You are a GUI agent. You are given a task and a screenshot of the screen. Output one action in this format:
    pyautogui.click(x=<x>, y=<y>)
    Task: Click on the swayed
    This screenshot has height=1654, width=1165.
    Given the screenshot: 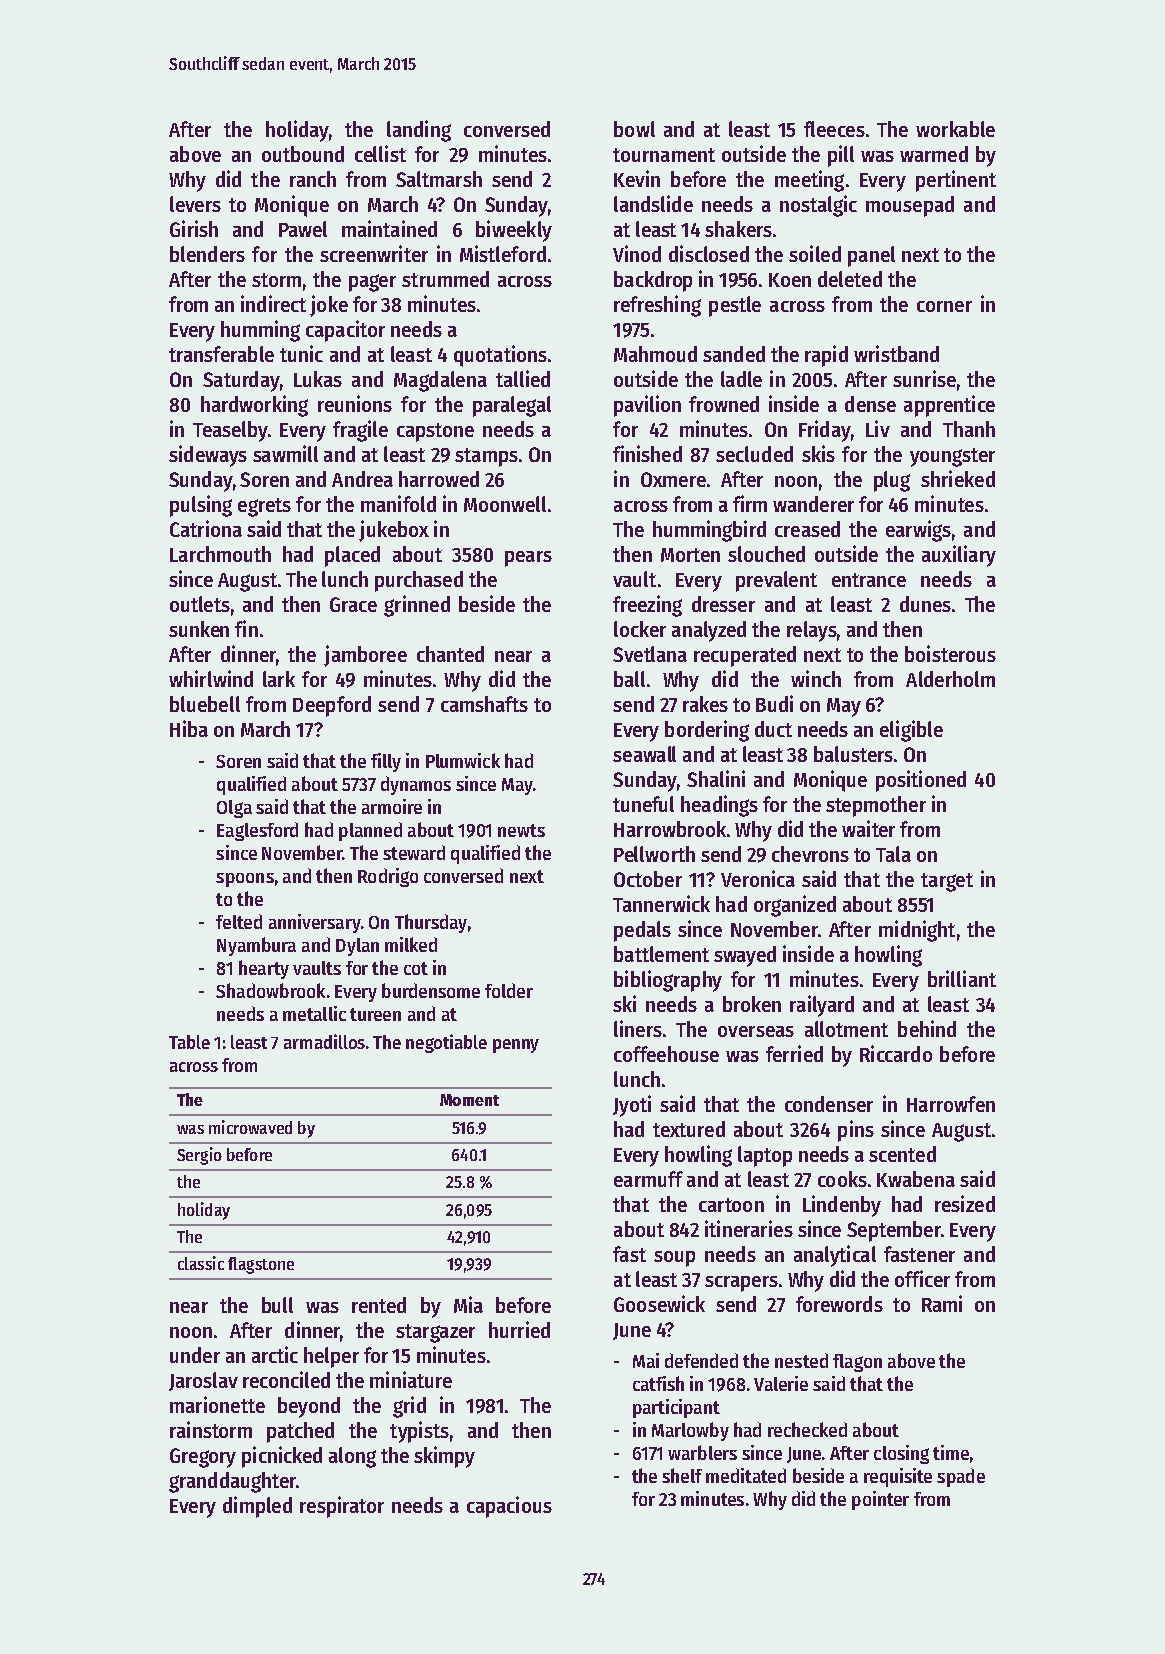 What is the action you would take?
    pyautogui.click(x=745, y=956)
